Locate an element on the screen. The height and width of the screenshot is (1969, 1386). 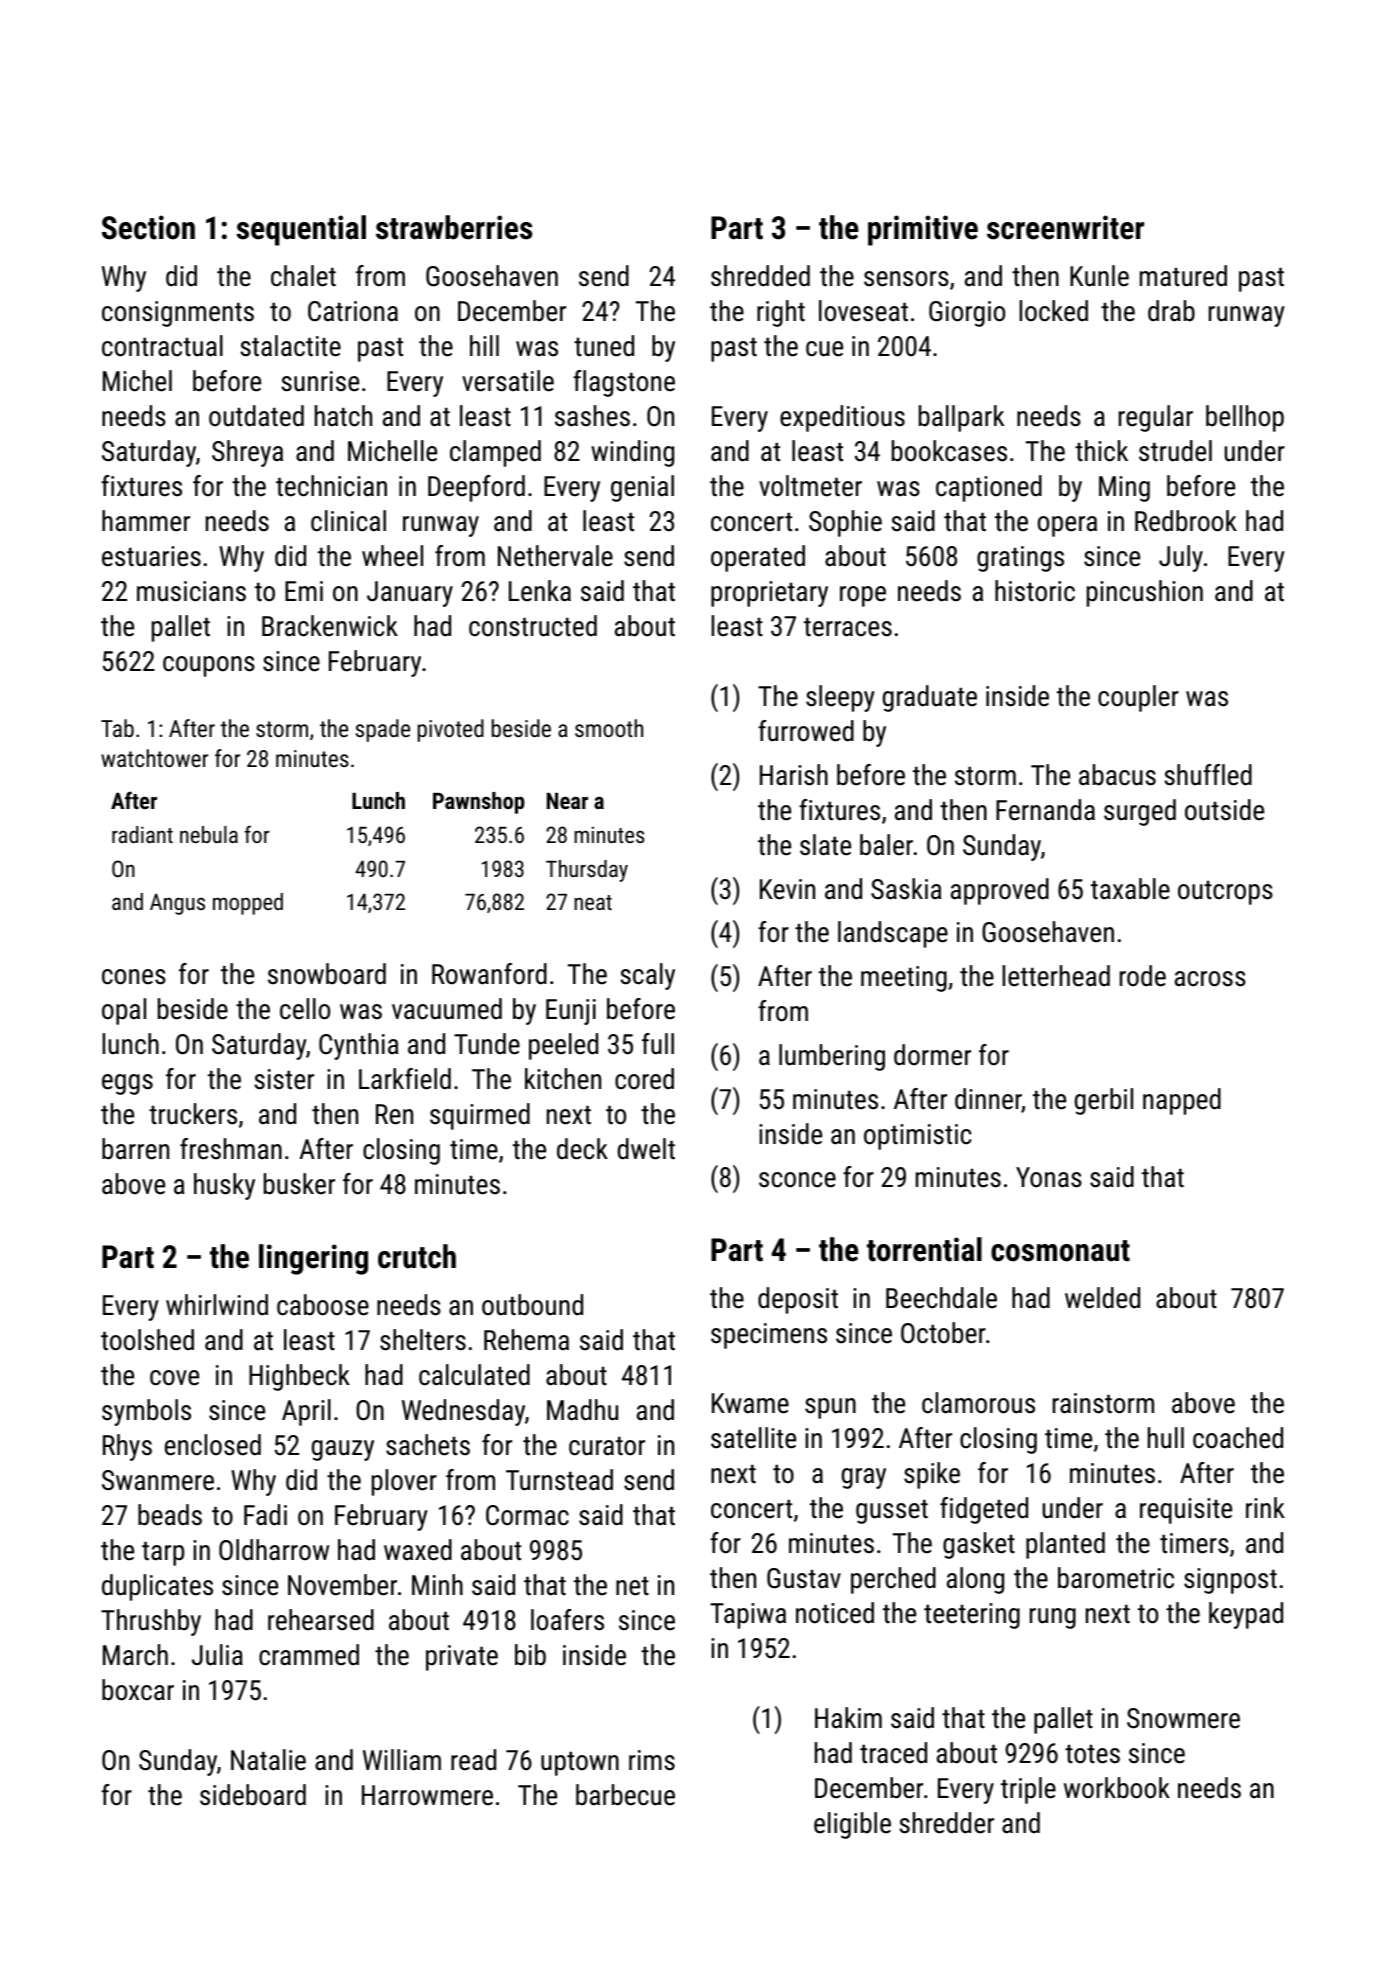
stalactite is located at coordinates (290, 346).
